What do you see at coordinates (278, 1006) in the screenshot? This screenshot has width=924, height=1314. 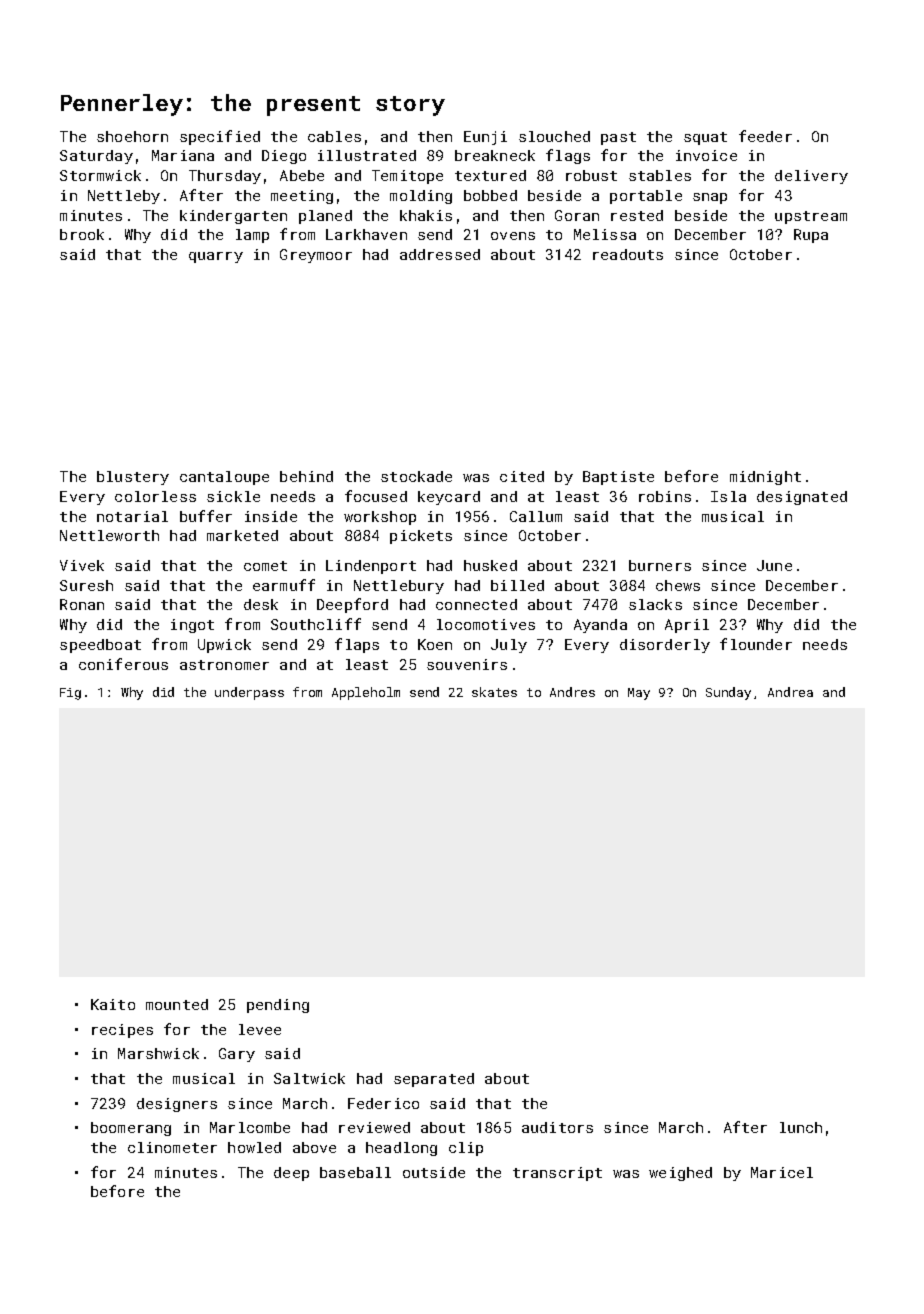 I see `pending` at bounding box center [278, 1006].
